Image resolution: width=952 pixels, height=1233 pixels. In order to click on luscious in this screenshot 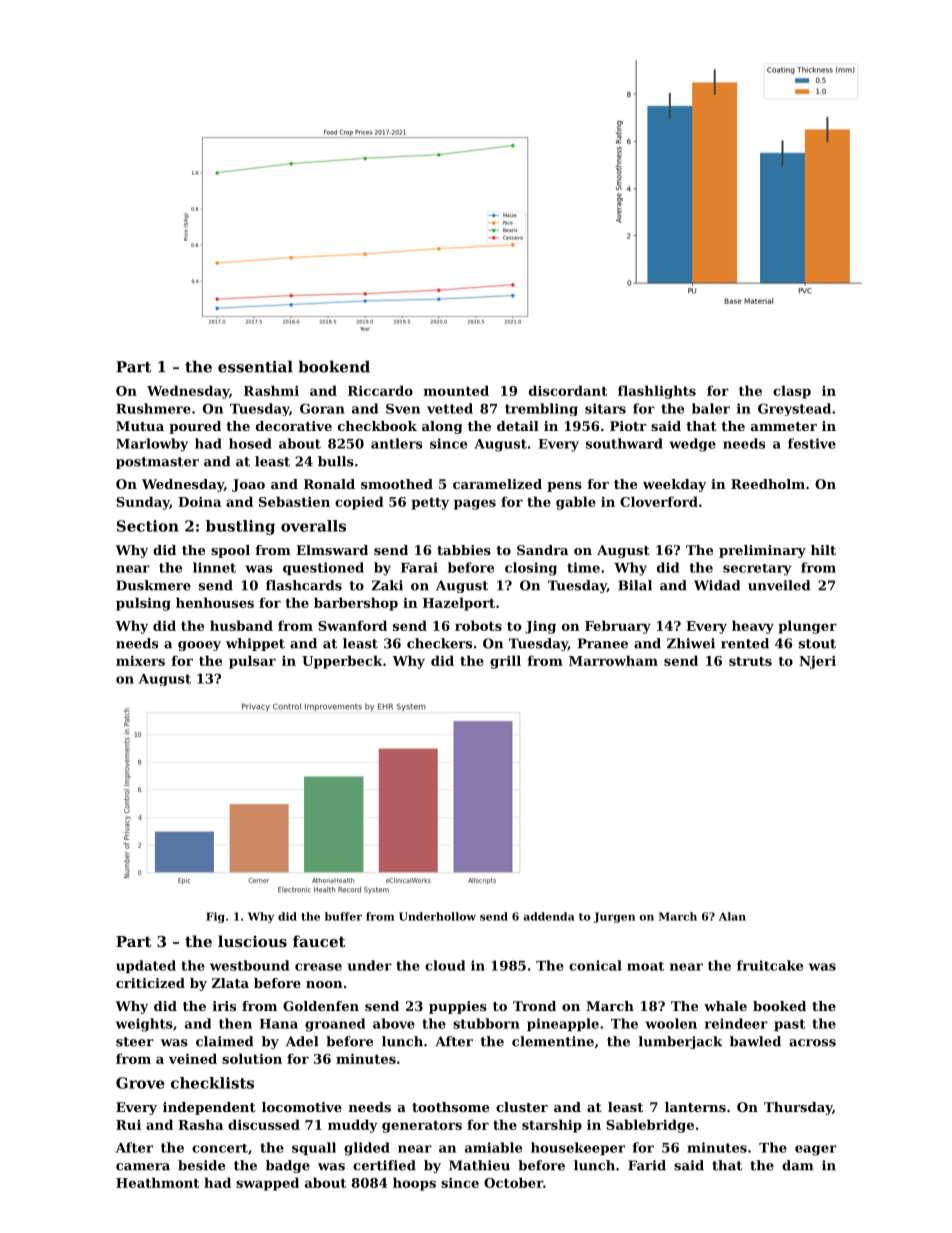, I will do `click(252, 941)`.
